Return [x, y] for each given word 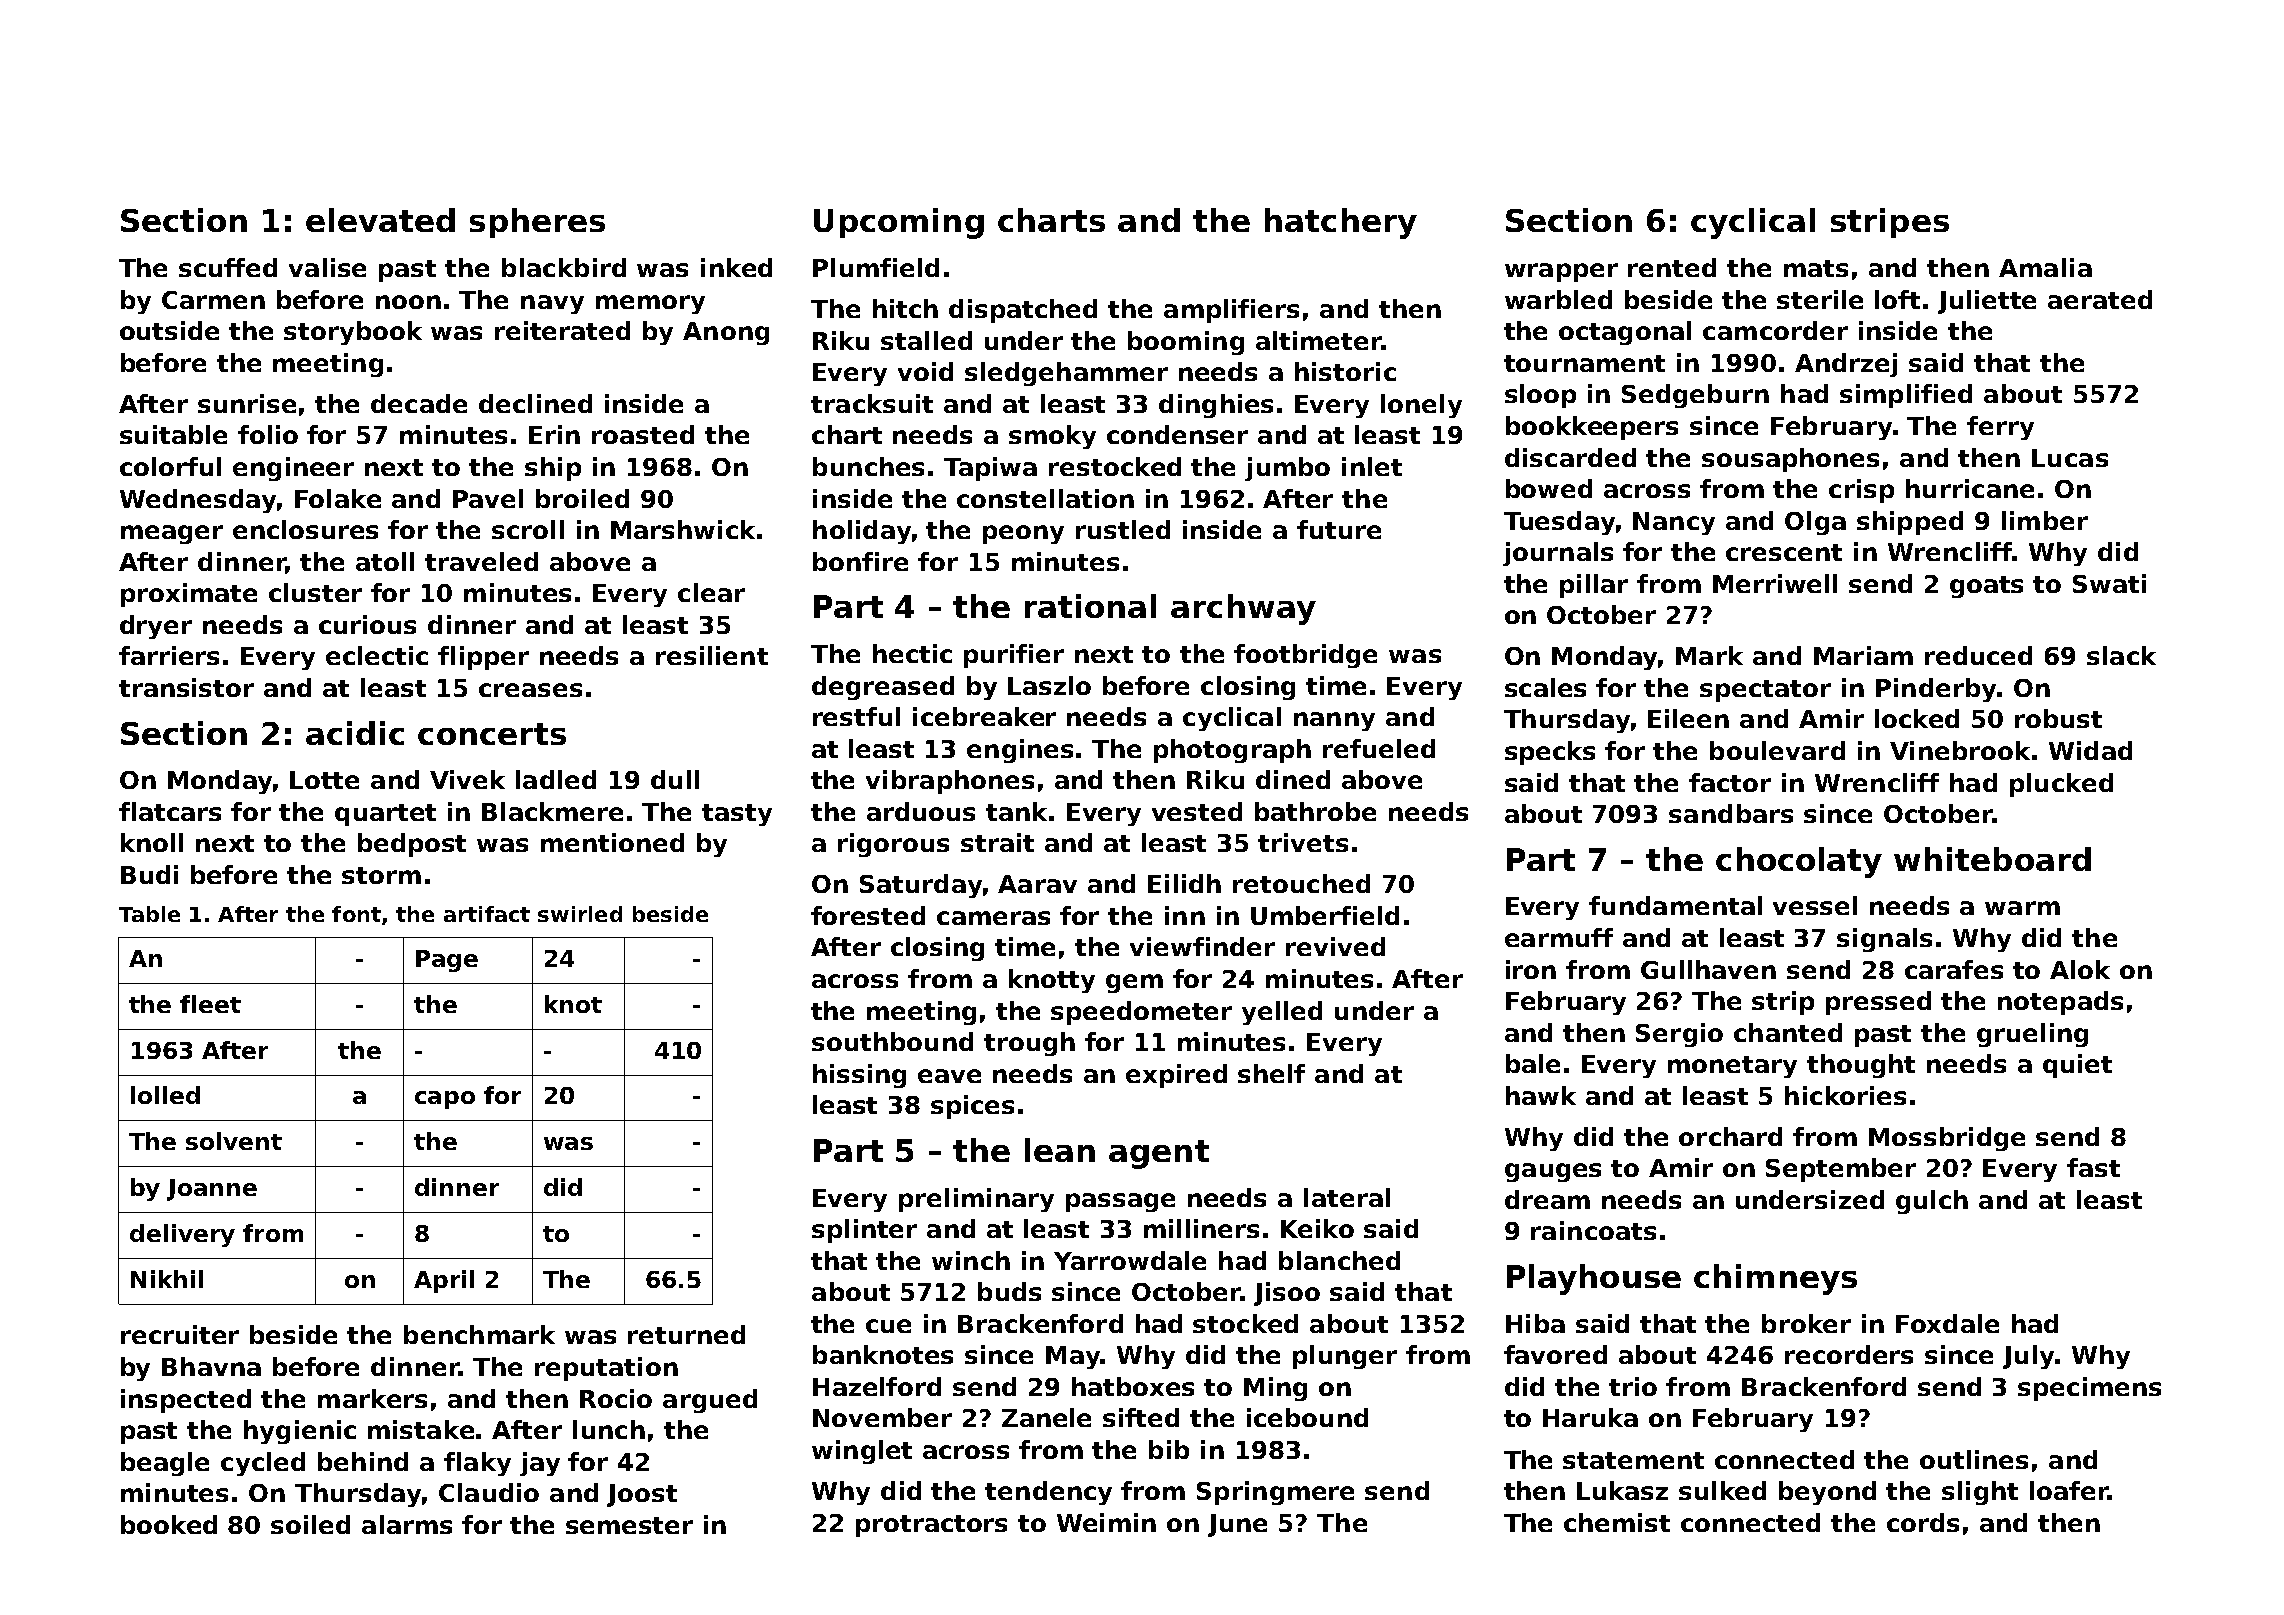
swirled [580, 914]
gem [1134, 983]
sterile [1820, 299]
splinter [864, 1231]
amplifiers [1231, 311]
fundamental [1675, 905]
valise [327, 267]
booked [169, 1524]
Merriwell [1775, 583]
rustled [1123, 529]
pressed [1878, 1003]
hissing [859, 1076]
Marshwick [683, 529]
